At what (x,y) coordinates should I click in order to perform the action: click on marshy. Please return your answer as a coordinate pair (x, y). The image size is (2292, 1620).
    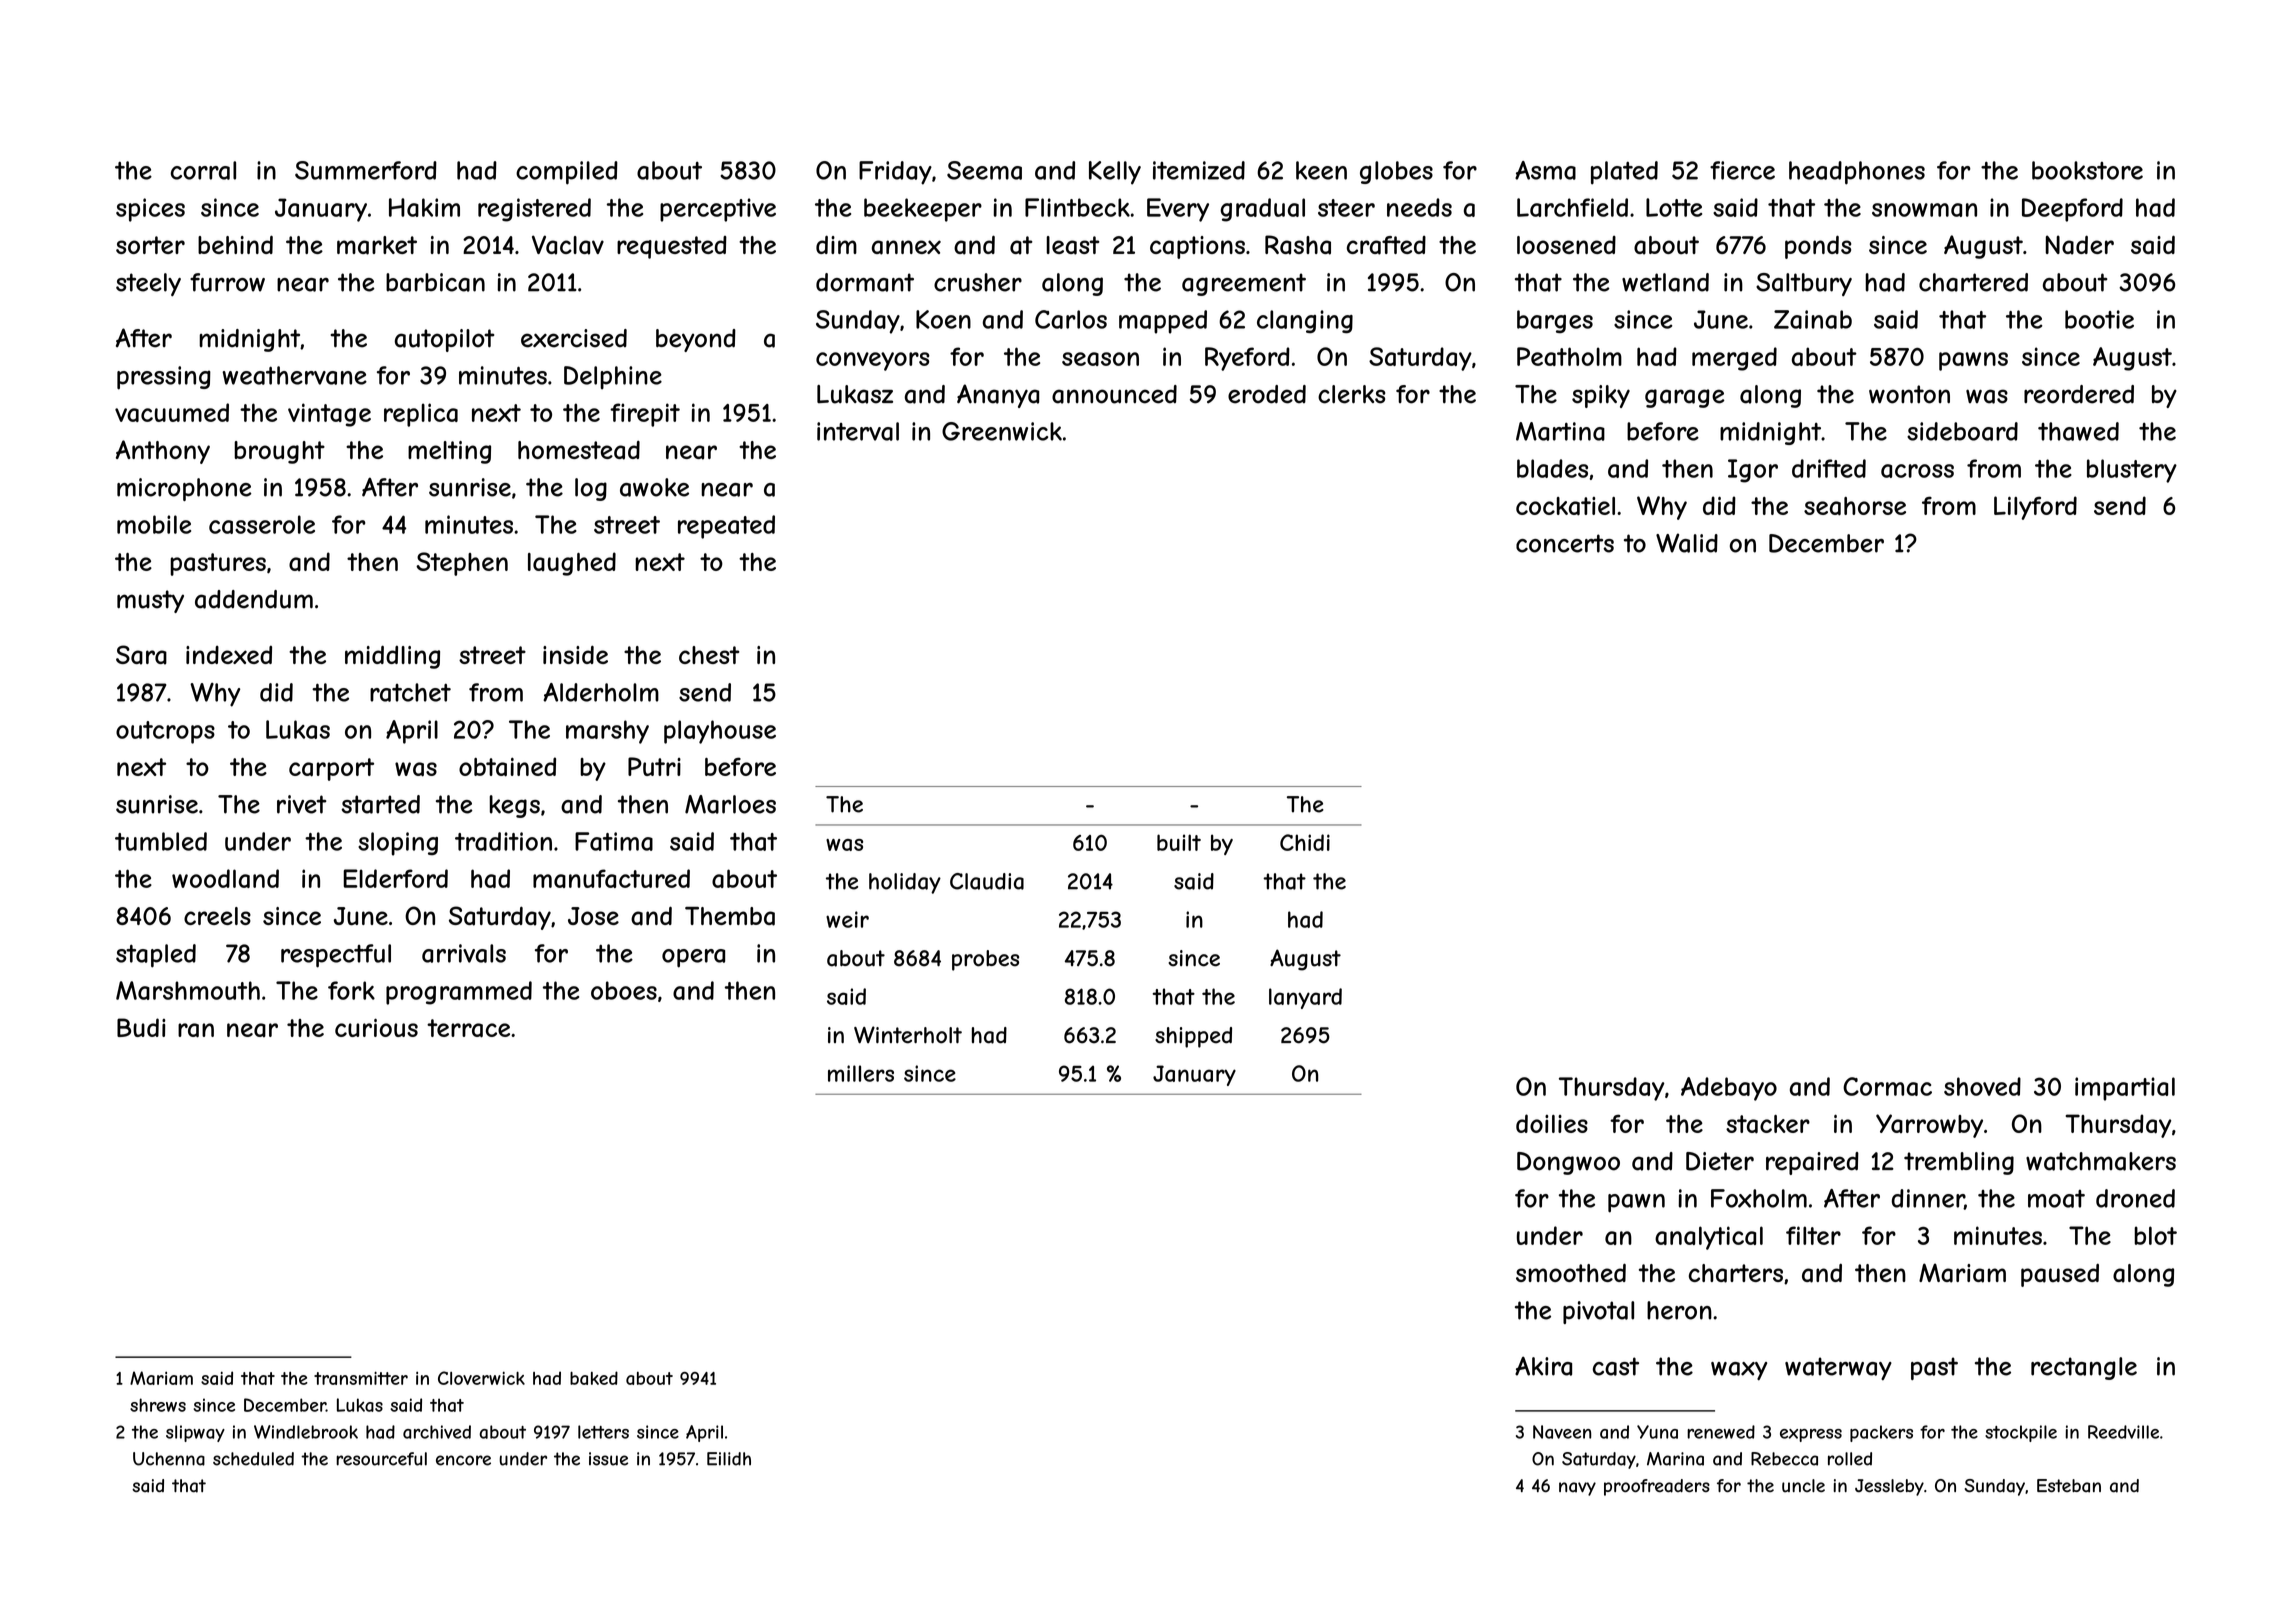
    Looking at the image, I should click on (607, 732).
